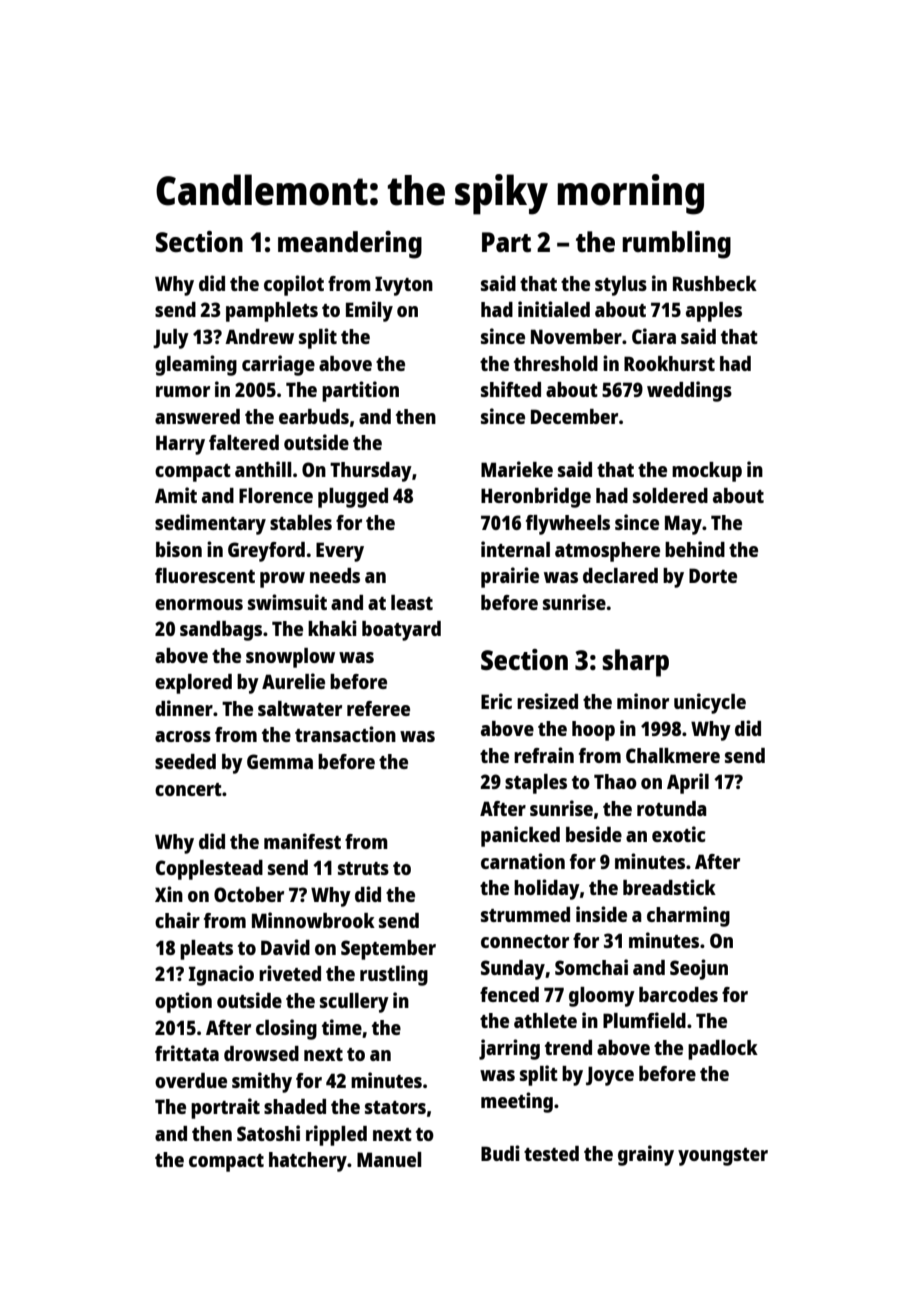 The height and width of the screenshot is (1311, 924). Describe the element at coordinates (511, 389) in the screenshot. I see `shifted` at that location.
